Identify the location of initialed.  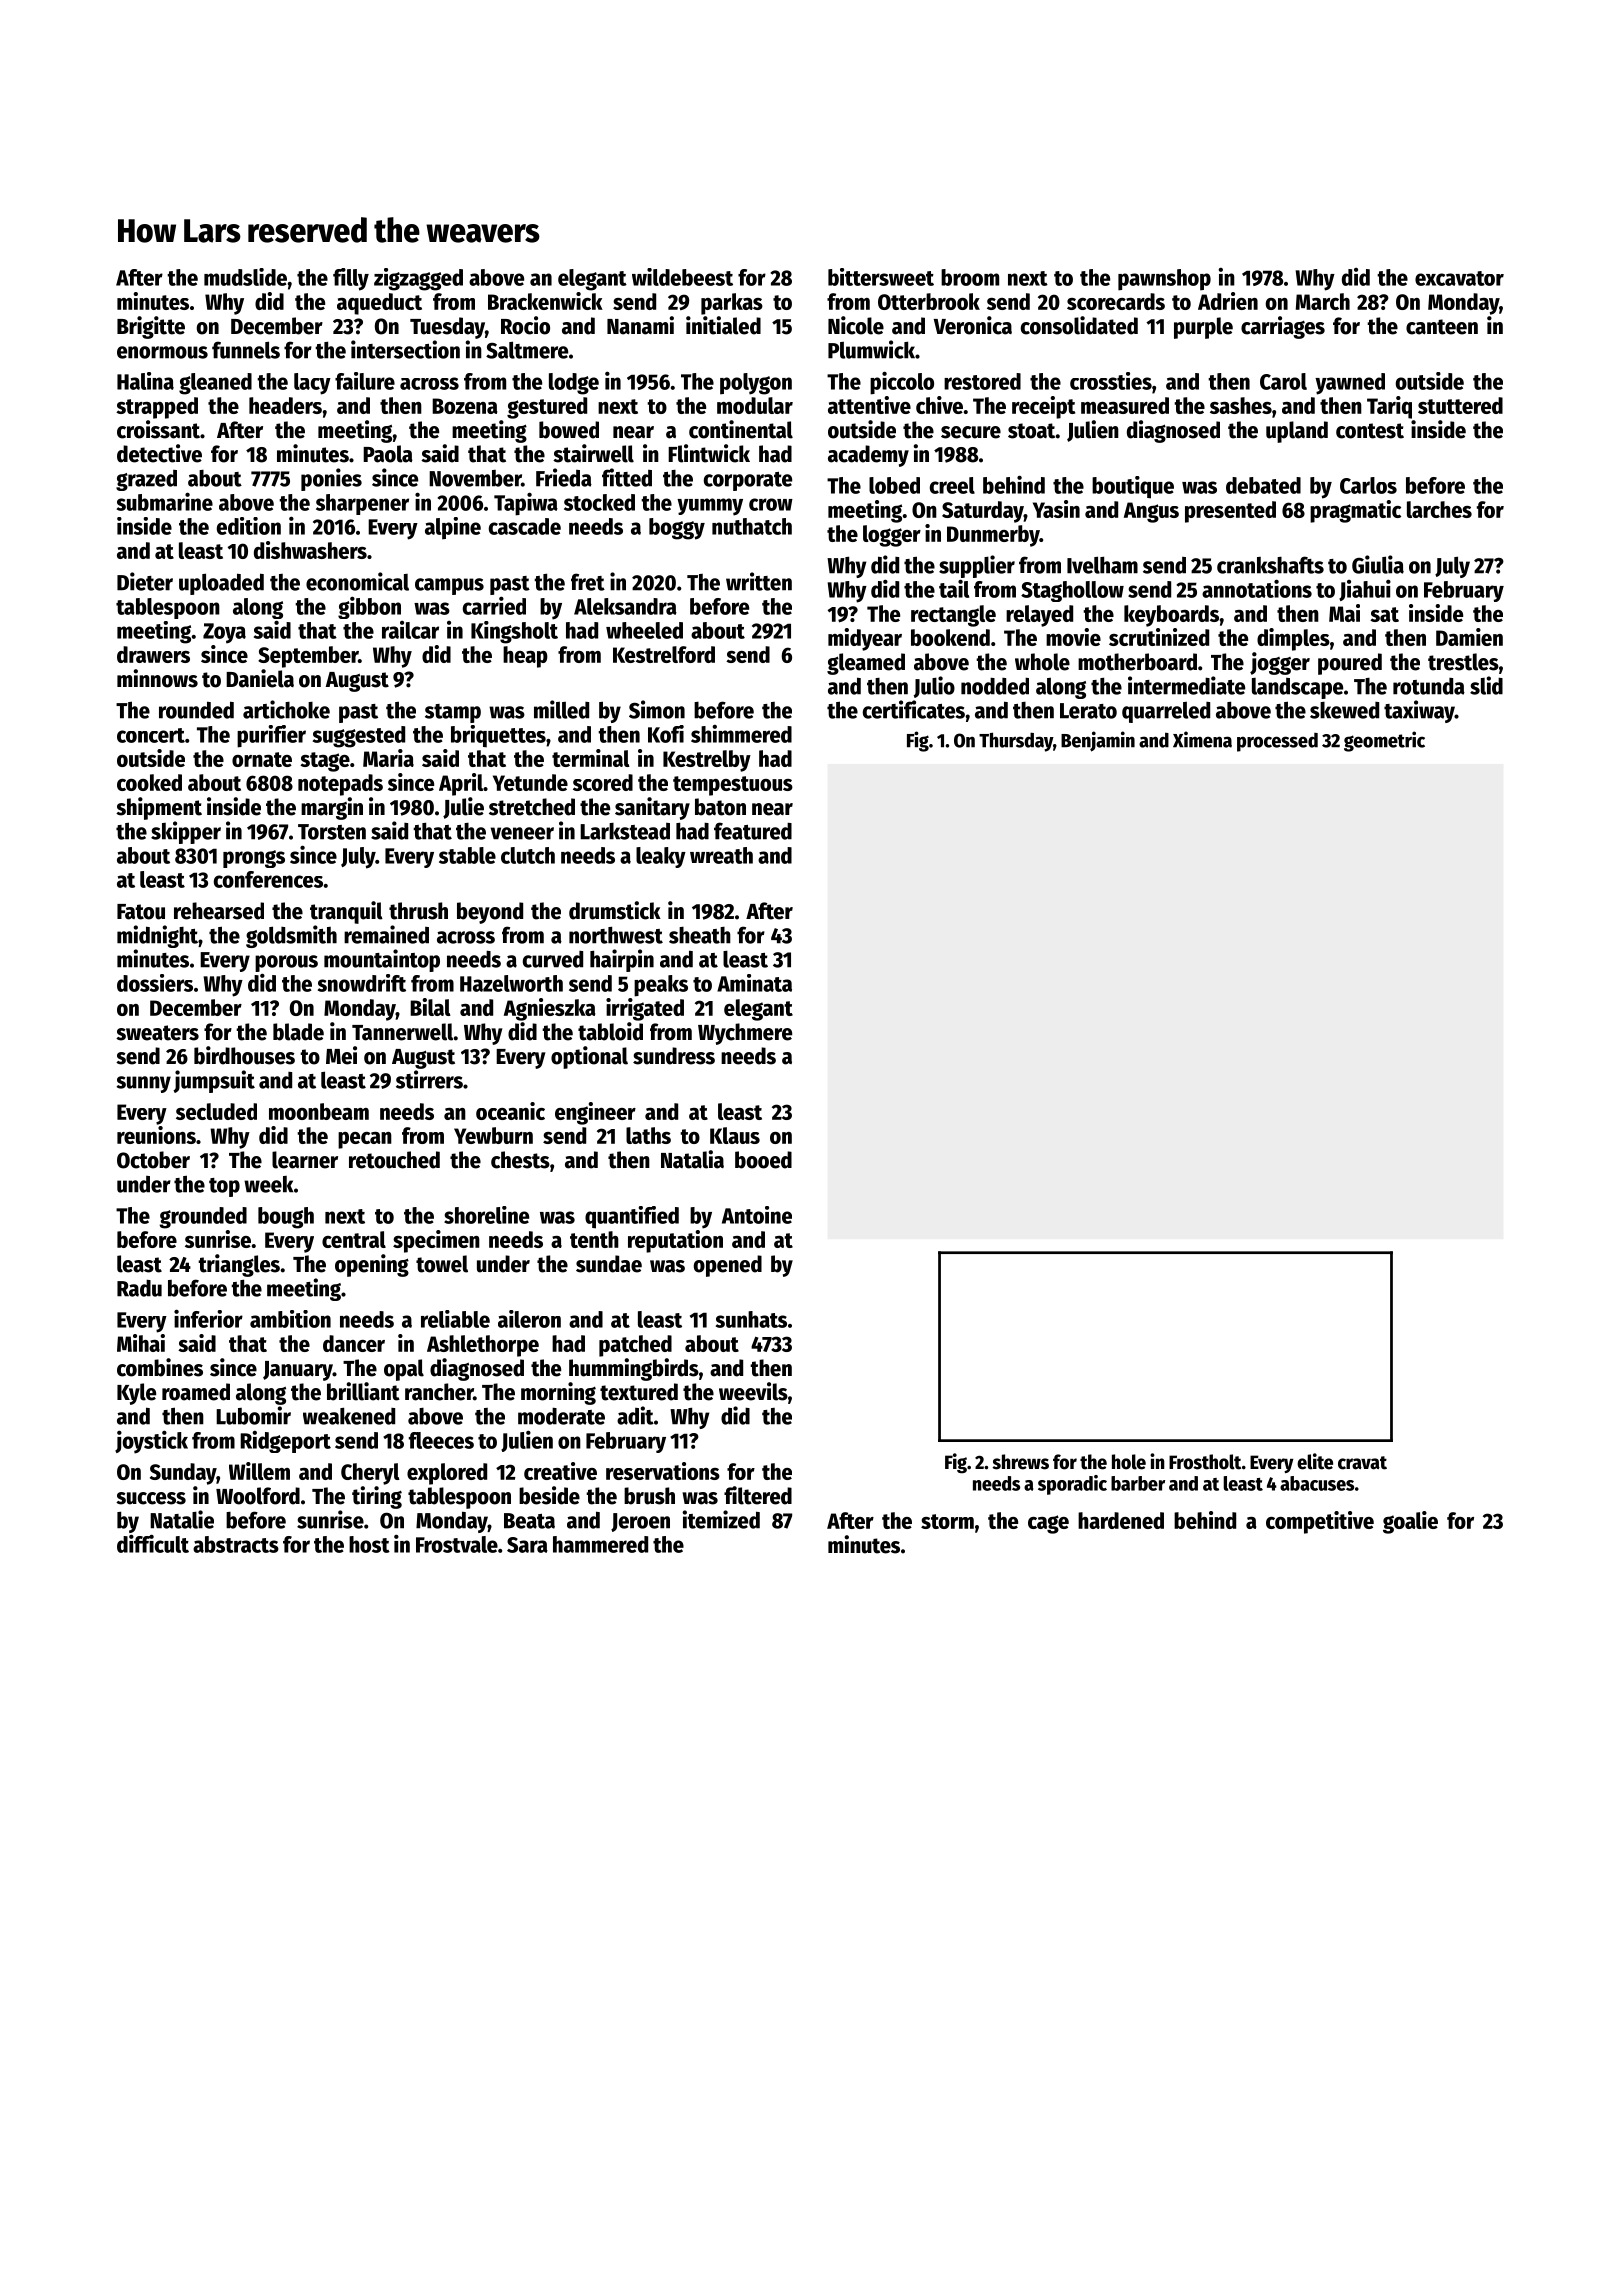
(723, 325).
